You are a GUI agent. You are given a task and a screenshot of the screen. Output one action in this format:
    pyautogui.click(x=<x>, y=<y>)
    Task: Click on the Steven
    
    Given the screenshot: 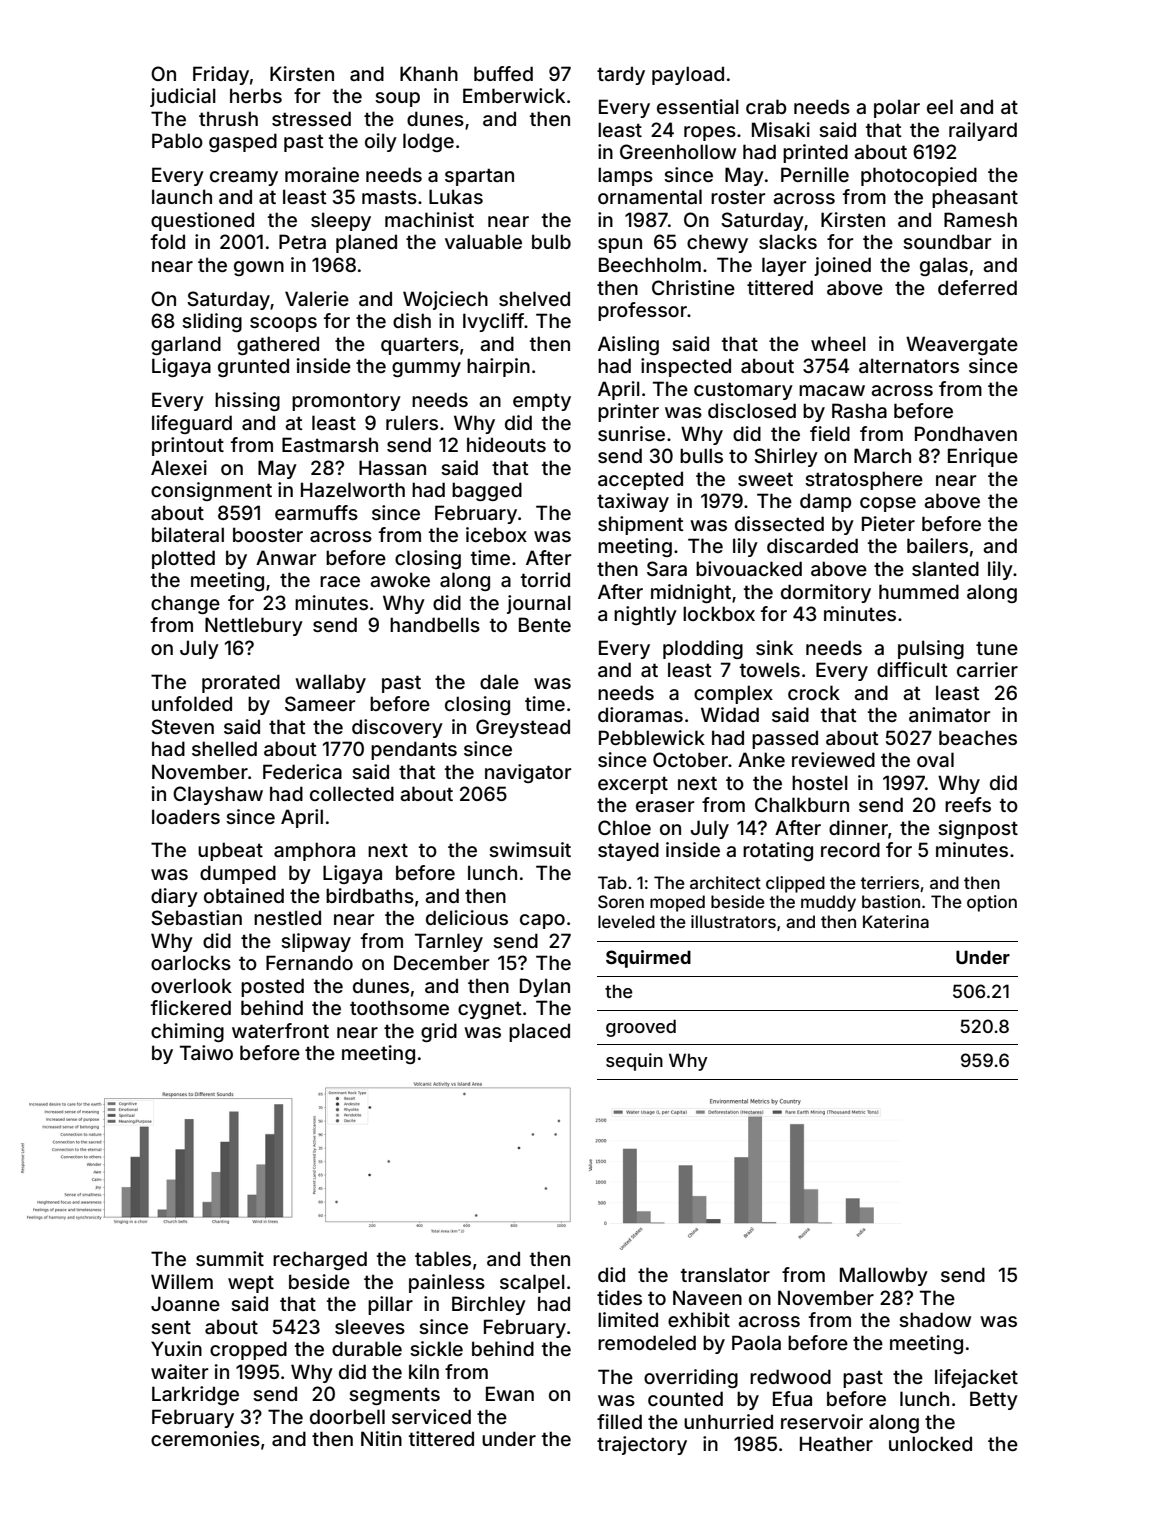 What is the action you would take?
    pyautogui.click(x=182, y=726)
